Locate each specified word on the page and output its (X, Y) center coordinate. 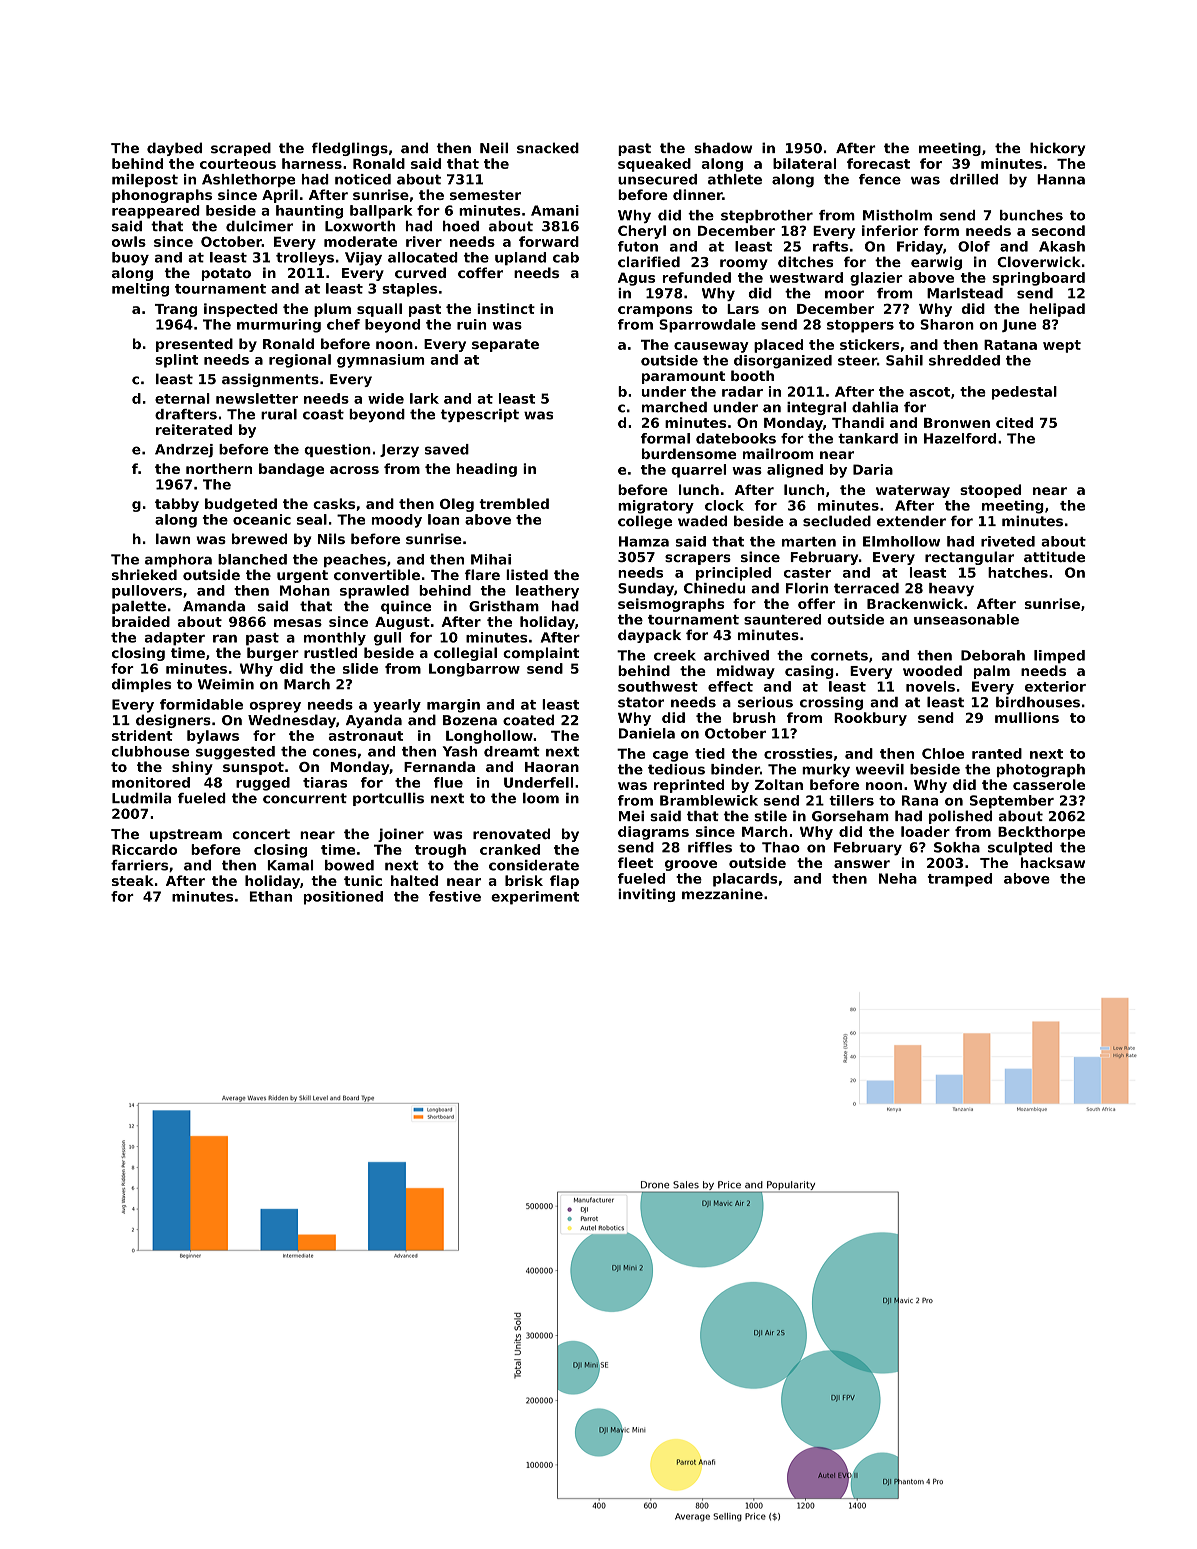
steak (133, 880)
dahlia (875, 407)
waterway (913, 491)
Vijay (363, 259)
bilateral (804, 163)
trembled (514, 503)
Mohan (305, 590)
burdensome (689, 453)
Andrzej (184, 451)
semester (485, 195)
